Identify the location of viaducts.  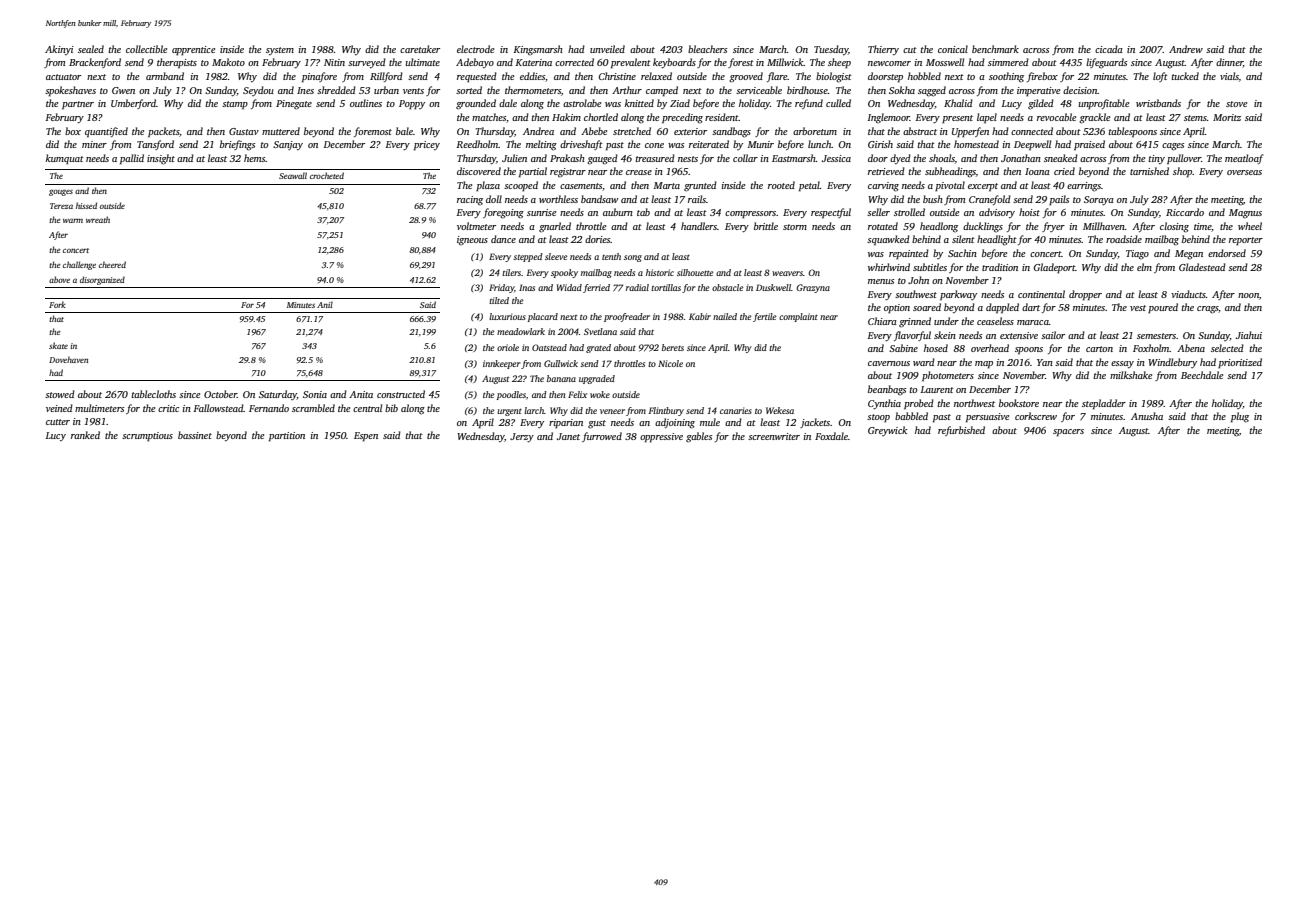
(1188, 294).
